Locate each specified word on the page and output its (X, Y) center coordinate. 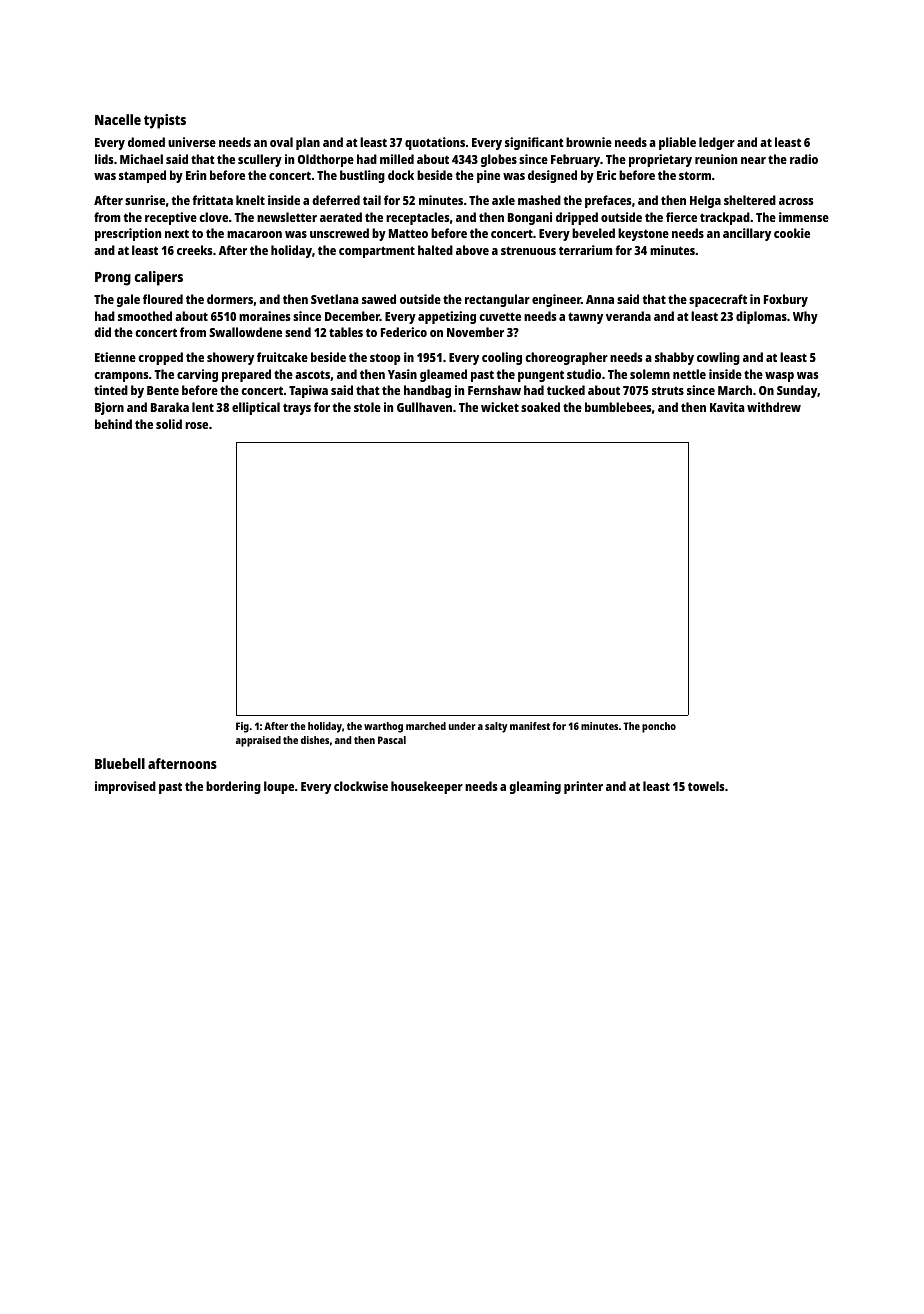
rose (196, 425)
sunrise (145, 200)
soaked (540, 407)
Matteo (408, 233)
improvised (125, 787)
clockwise (361, 786)
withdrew (774, 407)
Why (805, 317)
